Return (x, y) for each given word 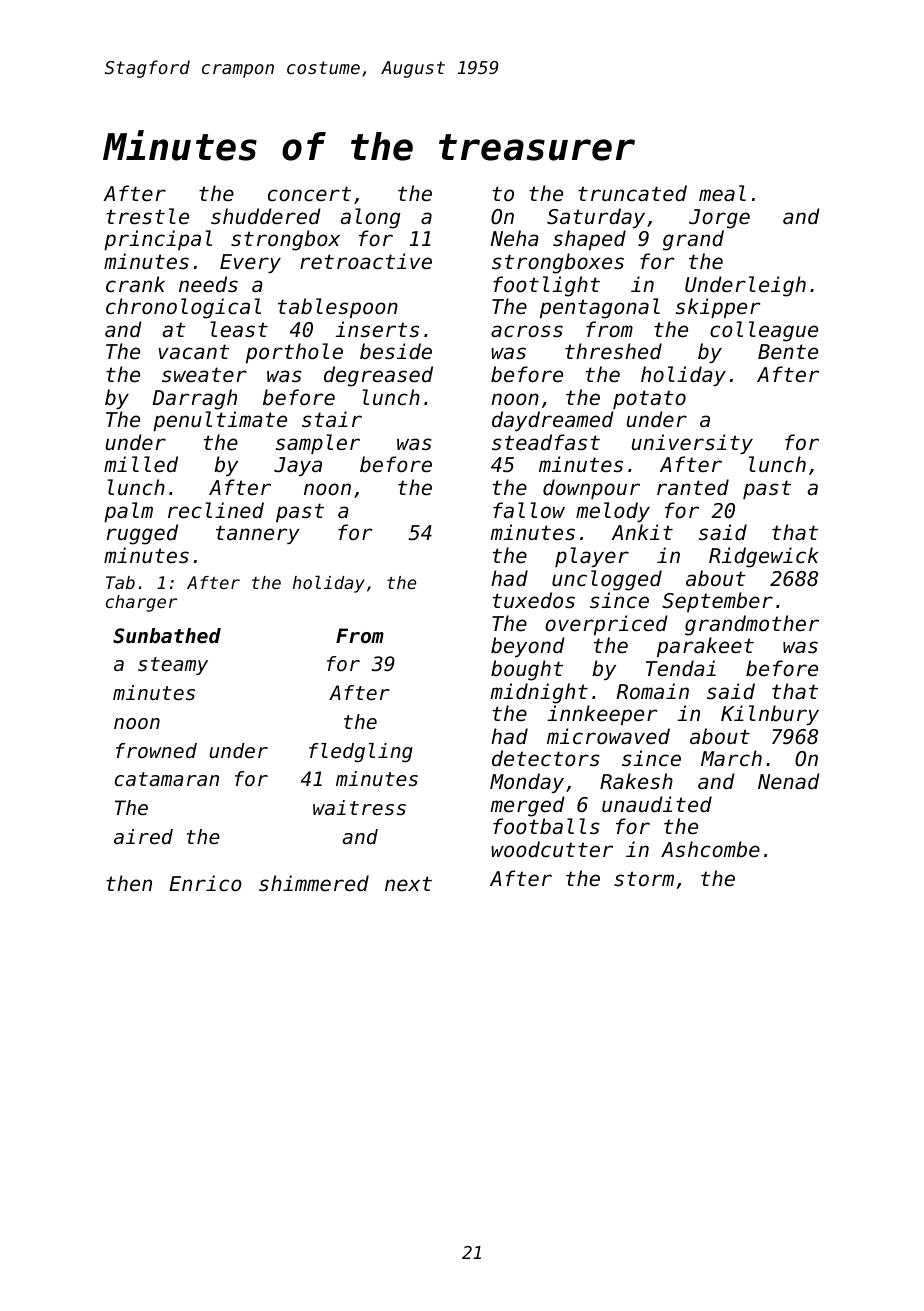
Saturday (596, 218)
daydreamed (553, 421)
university (692, 444)
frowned (156, 751)
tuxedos (534, 600)
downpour (591, 489)
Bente (788, 352)
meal (722, 193)
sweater (204, 375)
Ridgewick (764, 557)
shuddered (266, 216)
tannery (258, 534)
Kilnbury (770, 715)
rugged (142, 534)
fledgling (361, 752)
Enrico (205, 883)
